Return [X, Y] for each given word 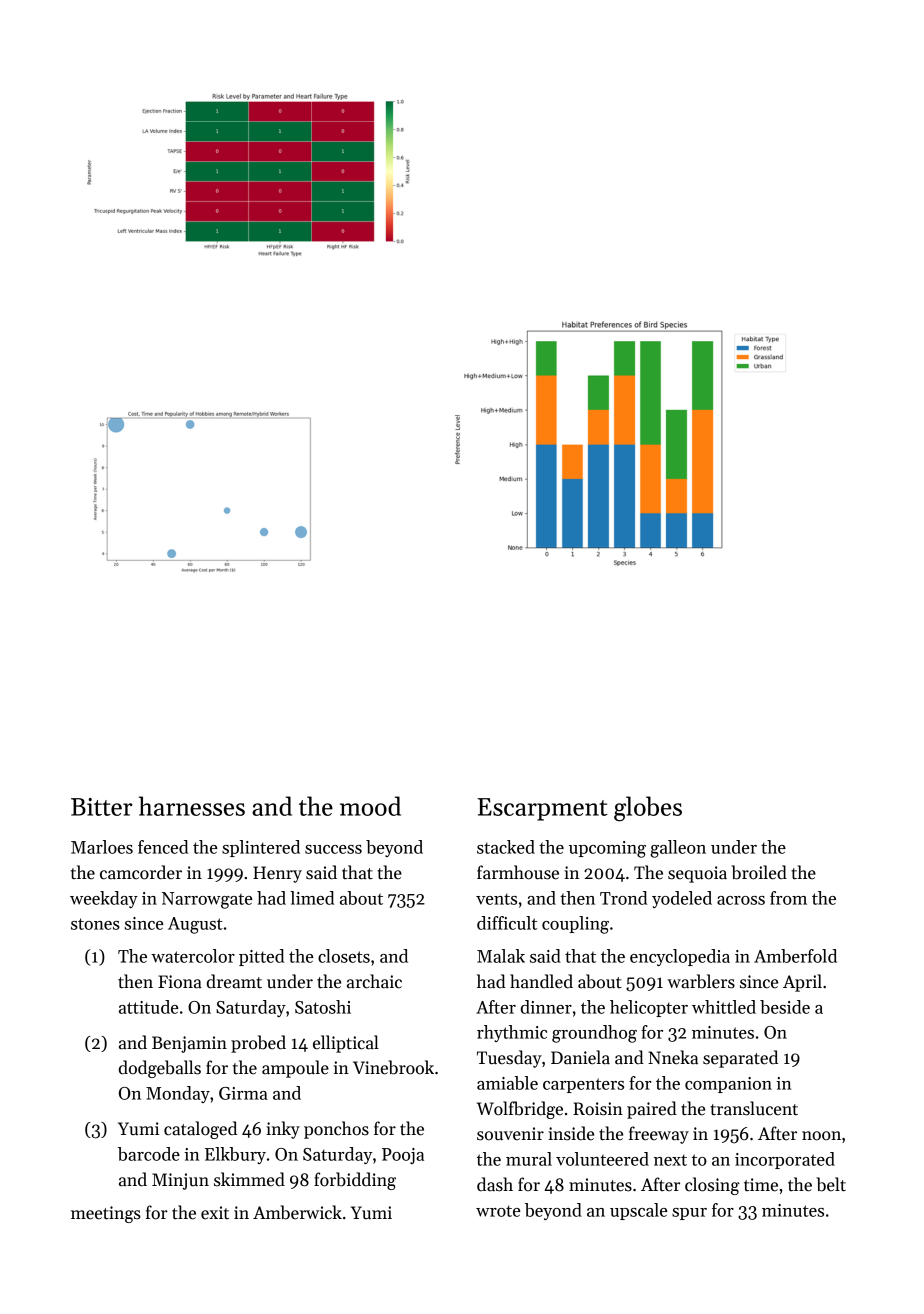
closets [344, 956]
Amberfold [795, 956]
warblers [701, 981]
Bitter [102, 807]
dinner [546, 1007]
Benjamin [189, 1044]
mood [370, 806]
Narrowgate [207, 900]
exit [215, 1213]
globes [648, 809]
